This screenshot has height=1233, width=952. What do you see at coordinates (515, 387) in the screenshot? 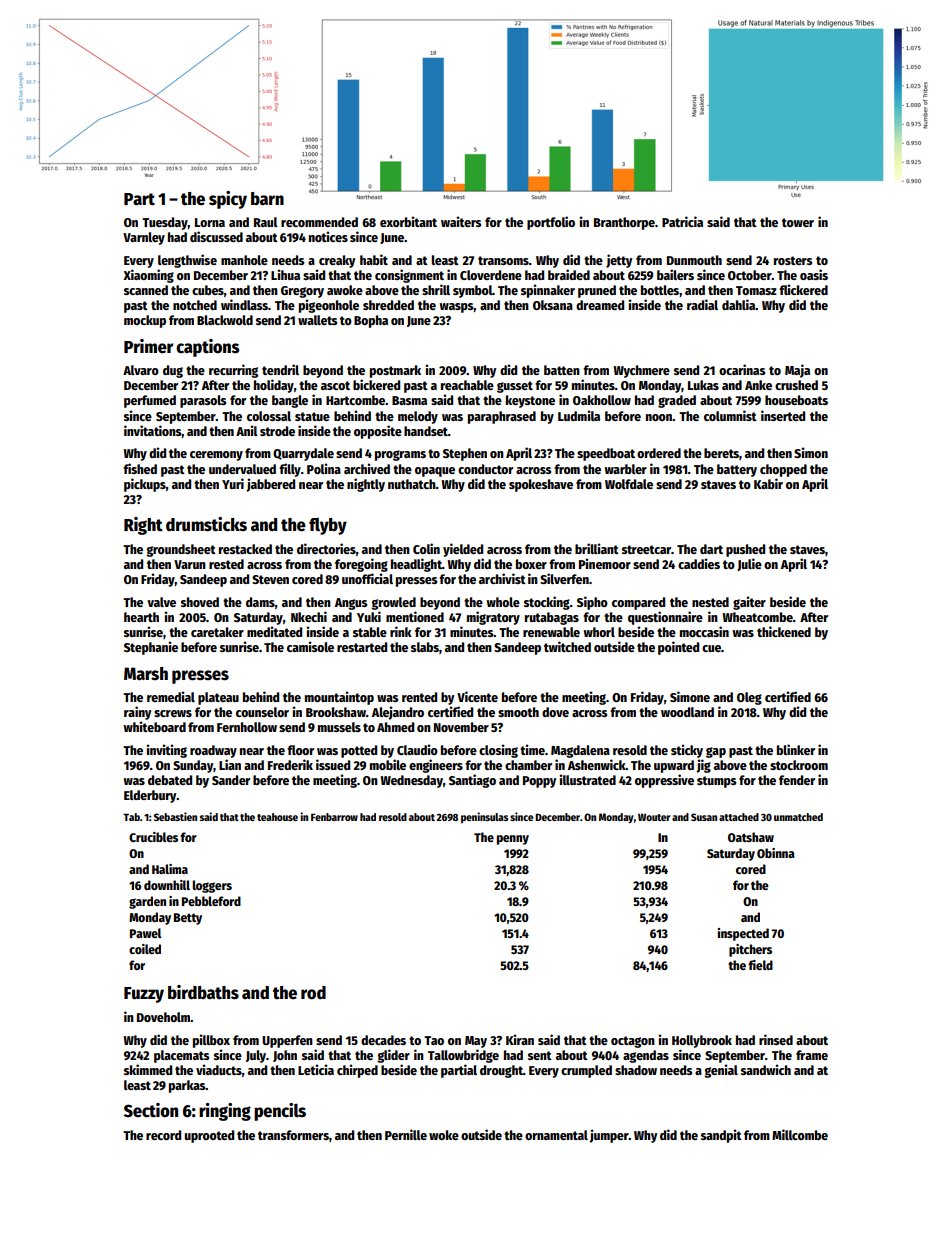
I see `gusset` at bounding box center [515, 387].
